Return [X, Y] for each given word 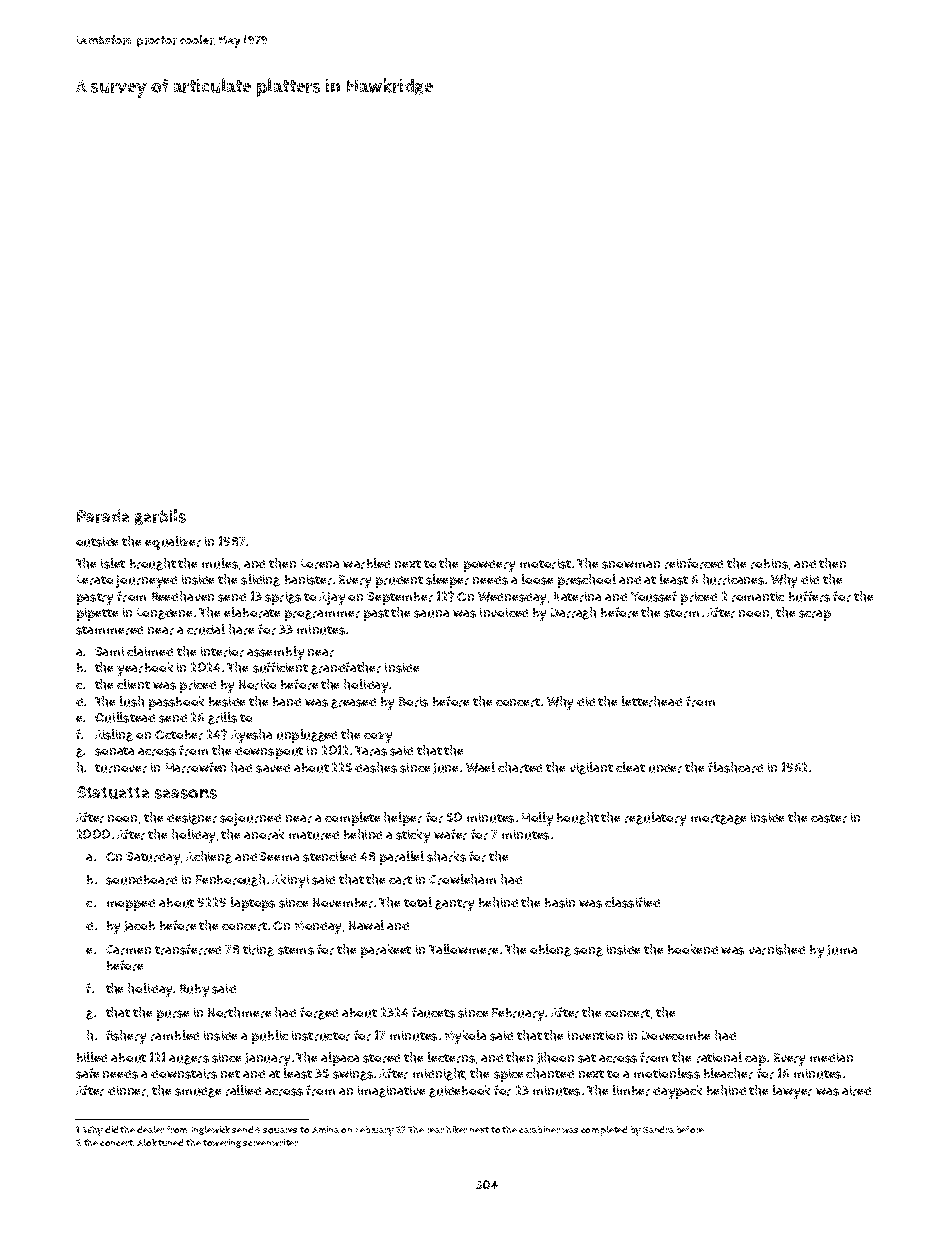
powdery [489, 566]
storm [681, 613]
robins [769, 564]
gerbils [160, 517]
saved [273, 768]
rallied [243, 1090]
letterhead [652, 701]
